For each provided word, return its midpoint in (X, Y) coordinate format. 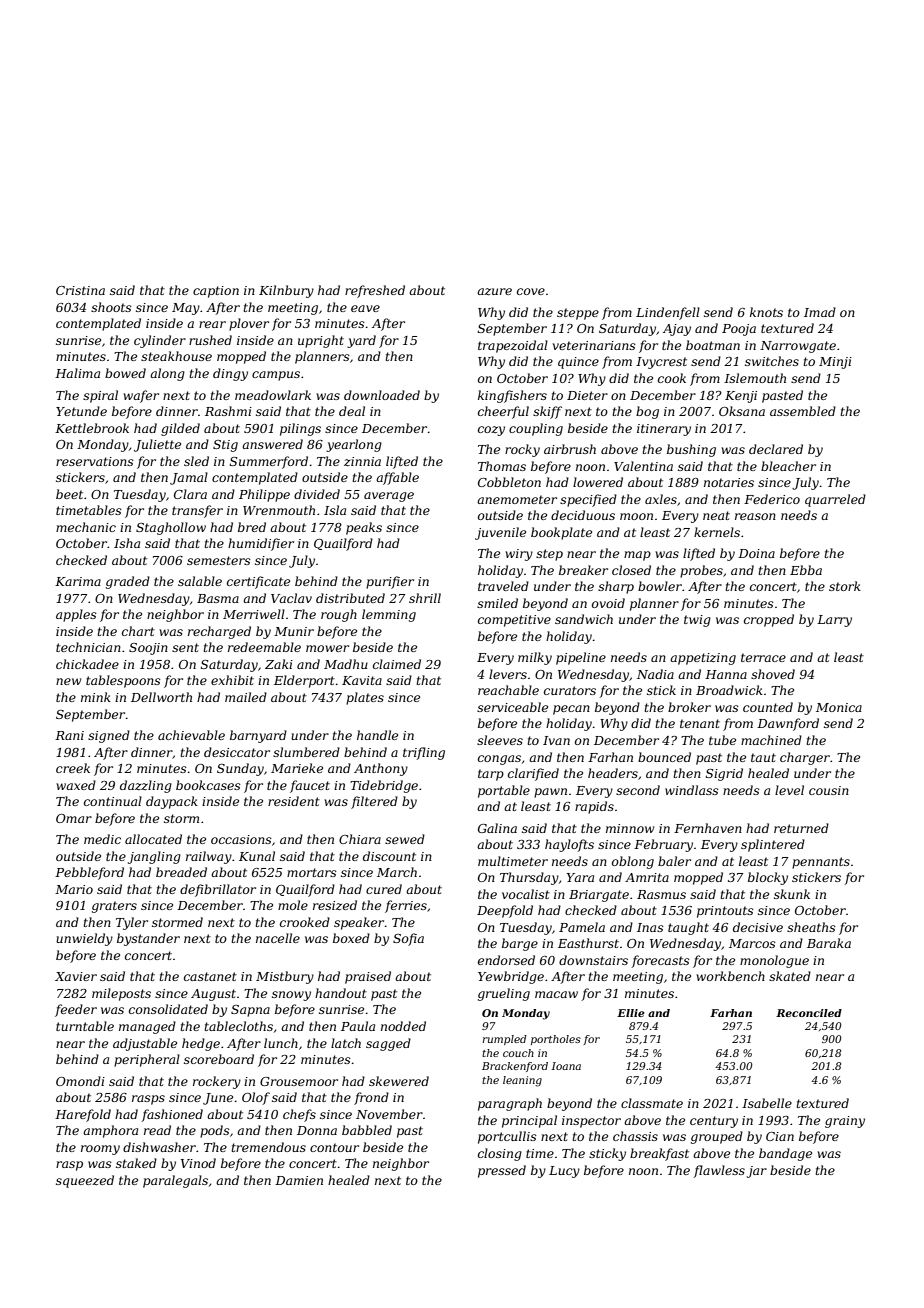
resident (294, 801)
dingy (230, 374)
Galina (497, 828)
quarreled (835, 500)
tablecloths (238, 1026)
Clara (190, 494)
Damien (299, 1180)
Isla (335, 510)
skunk (792, 894)
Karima (78, 581)
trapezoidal (513, 346)
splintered (773, 845)
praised (368, 977)
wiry (519, 555)
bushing (691, 450)
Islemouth (755, 378)
